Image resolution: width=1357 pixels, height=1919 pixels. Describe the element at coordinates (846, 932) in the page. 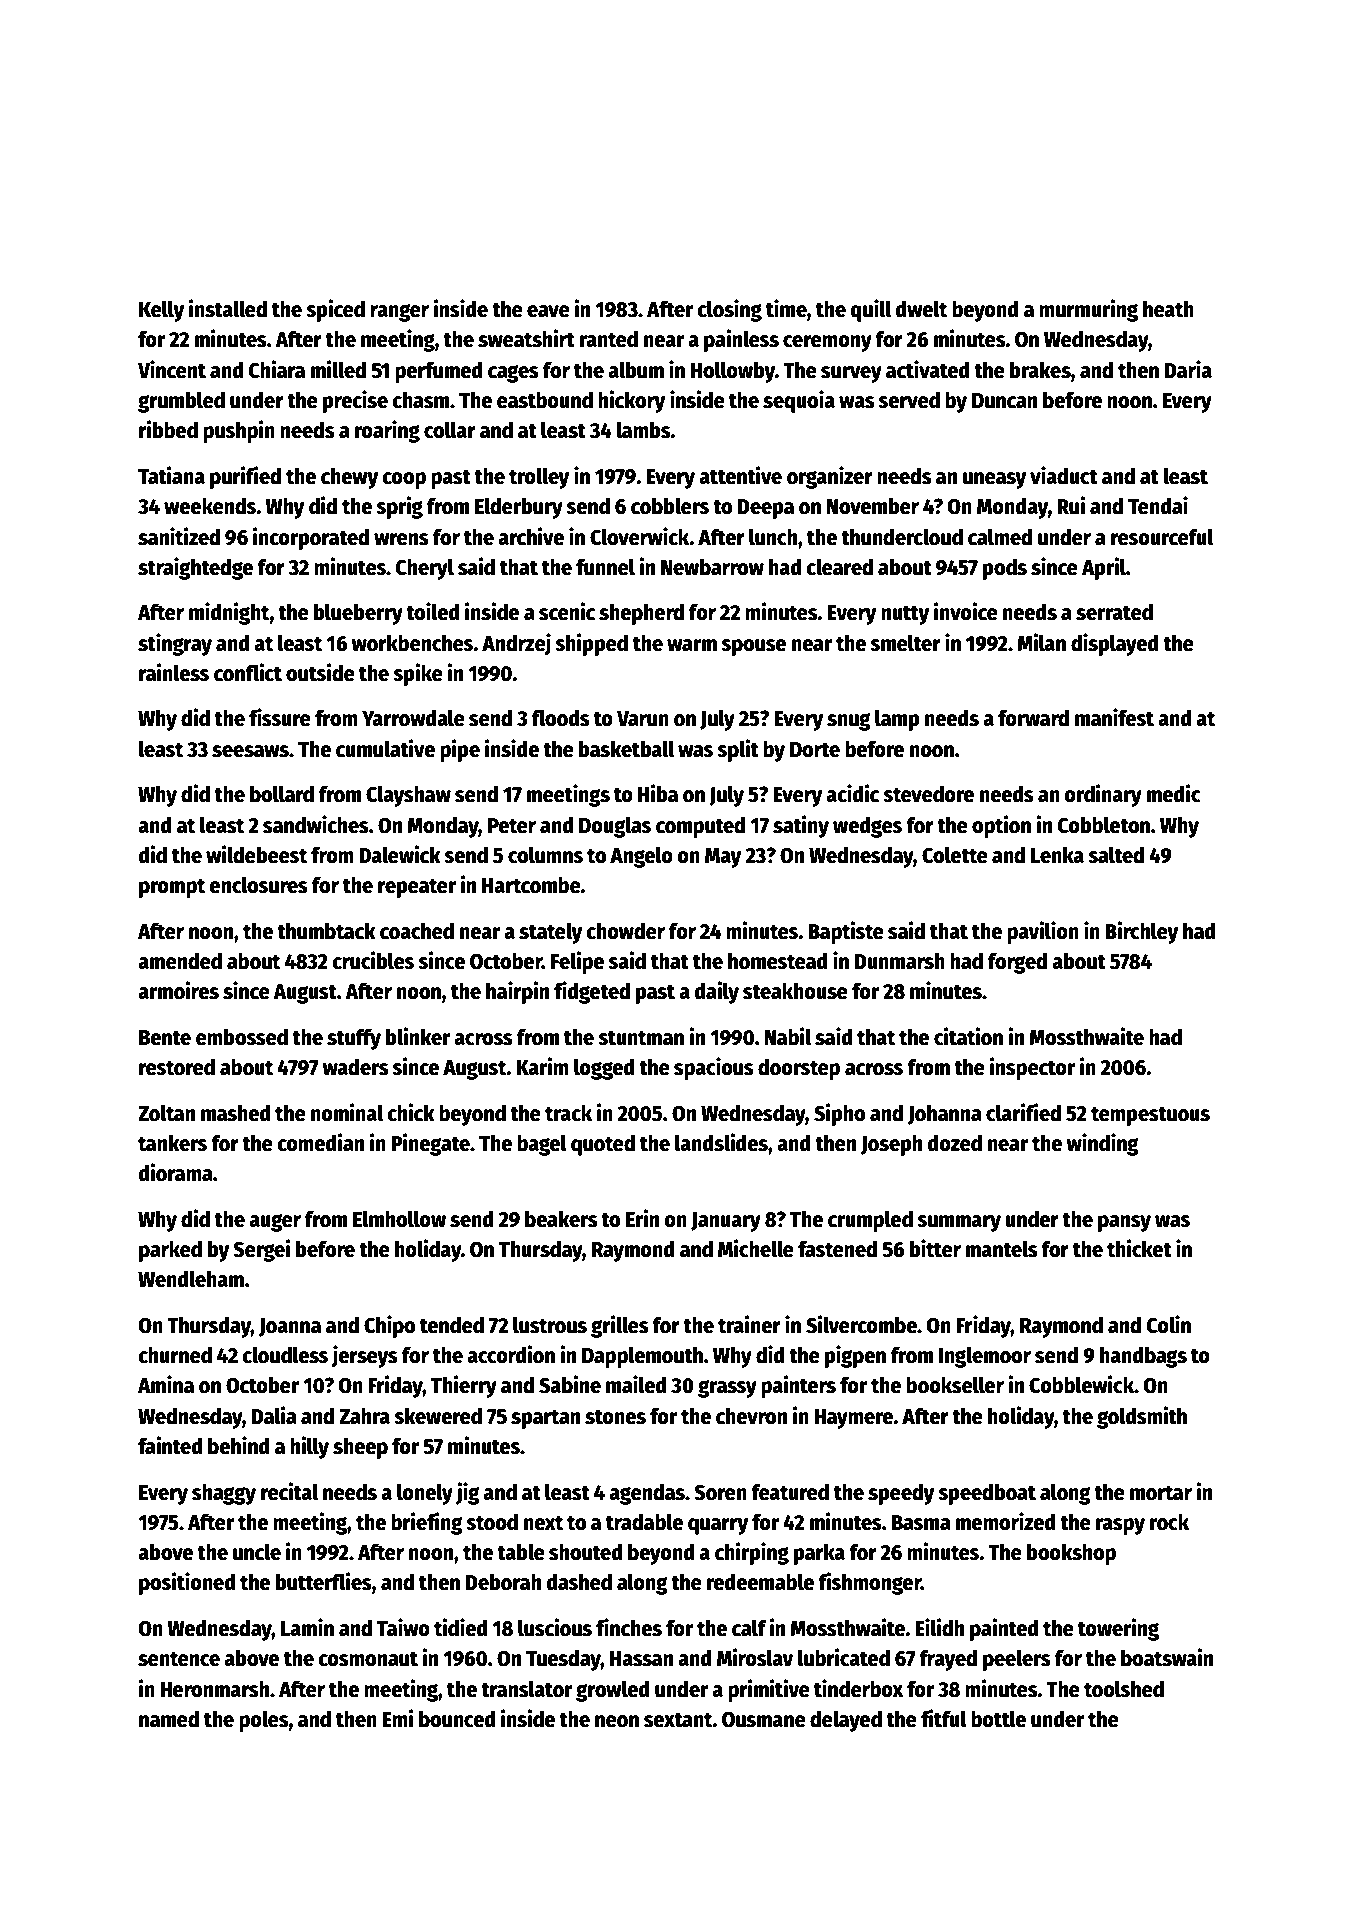

I see `Baptiste` at that location.
